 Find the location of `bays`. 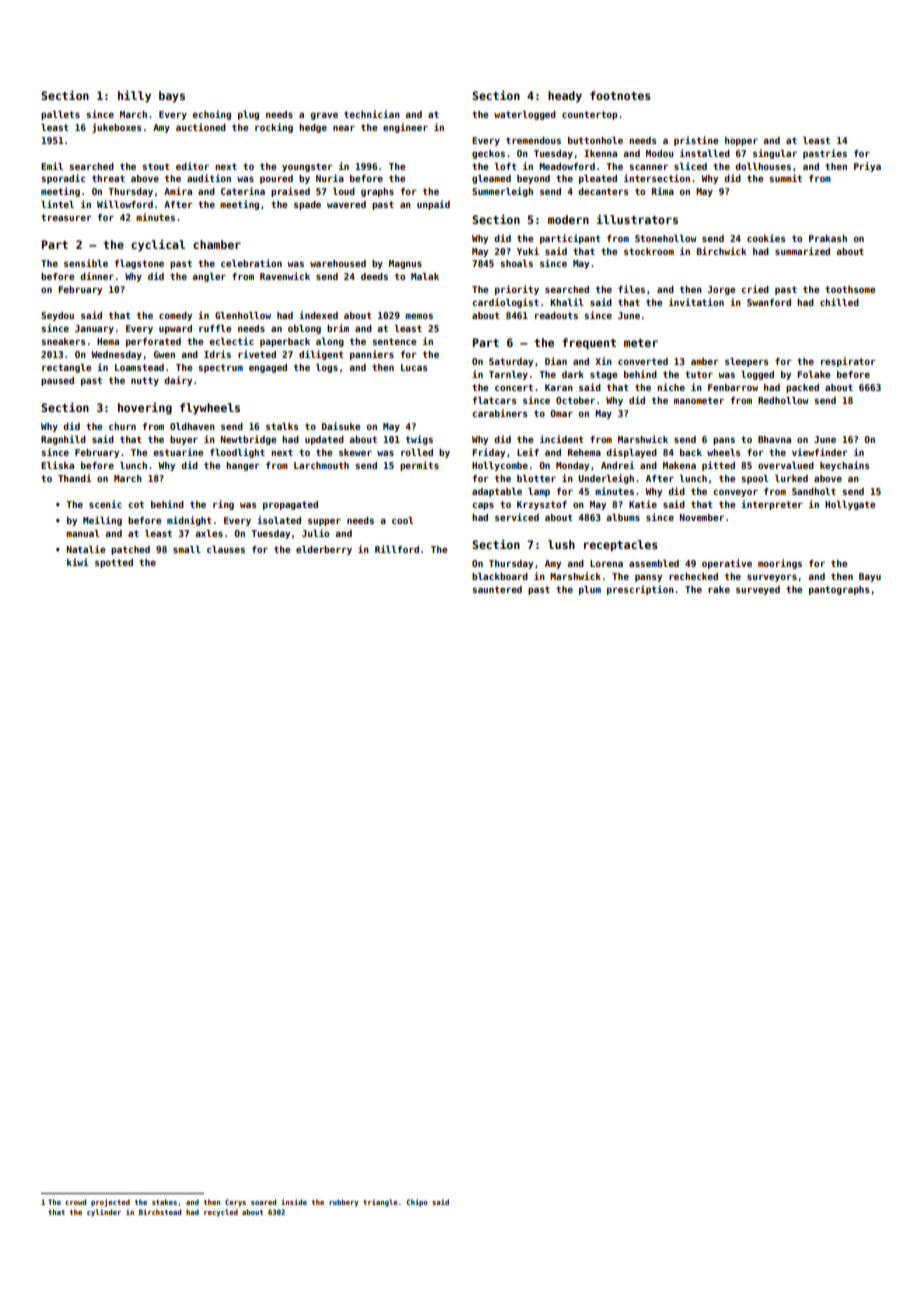

bays is located at coordinates (172, 97).
